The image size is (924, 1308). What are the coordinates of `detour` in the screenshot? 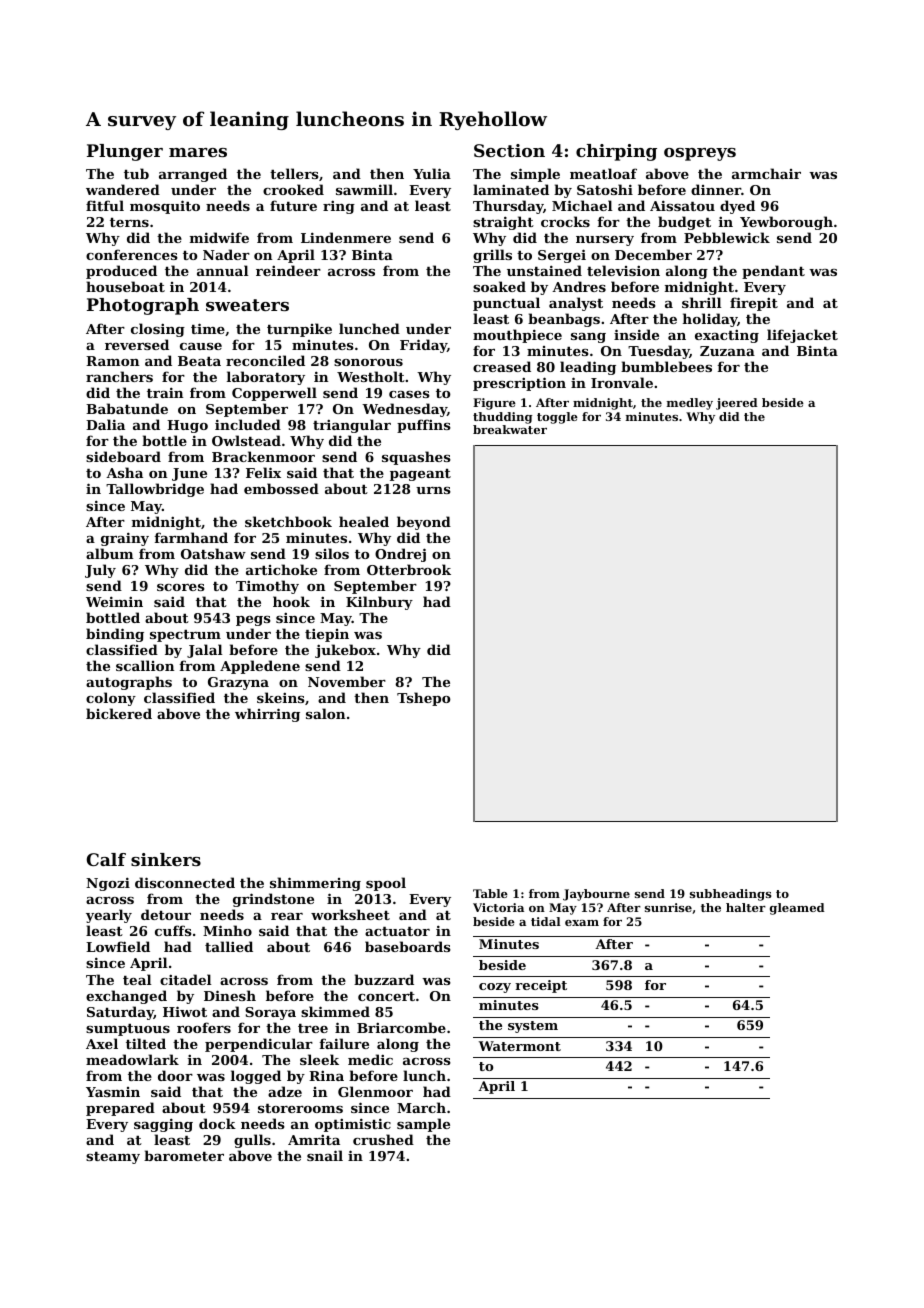 It's located at (166, 914).
